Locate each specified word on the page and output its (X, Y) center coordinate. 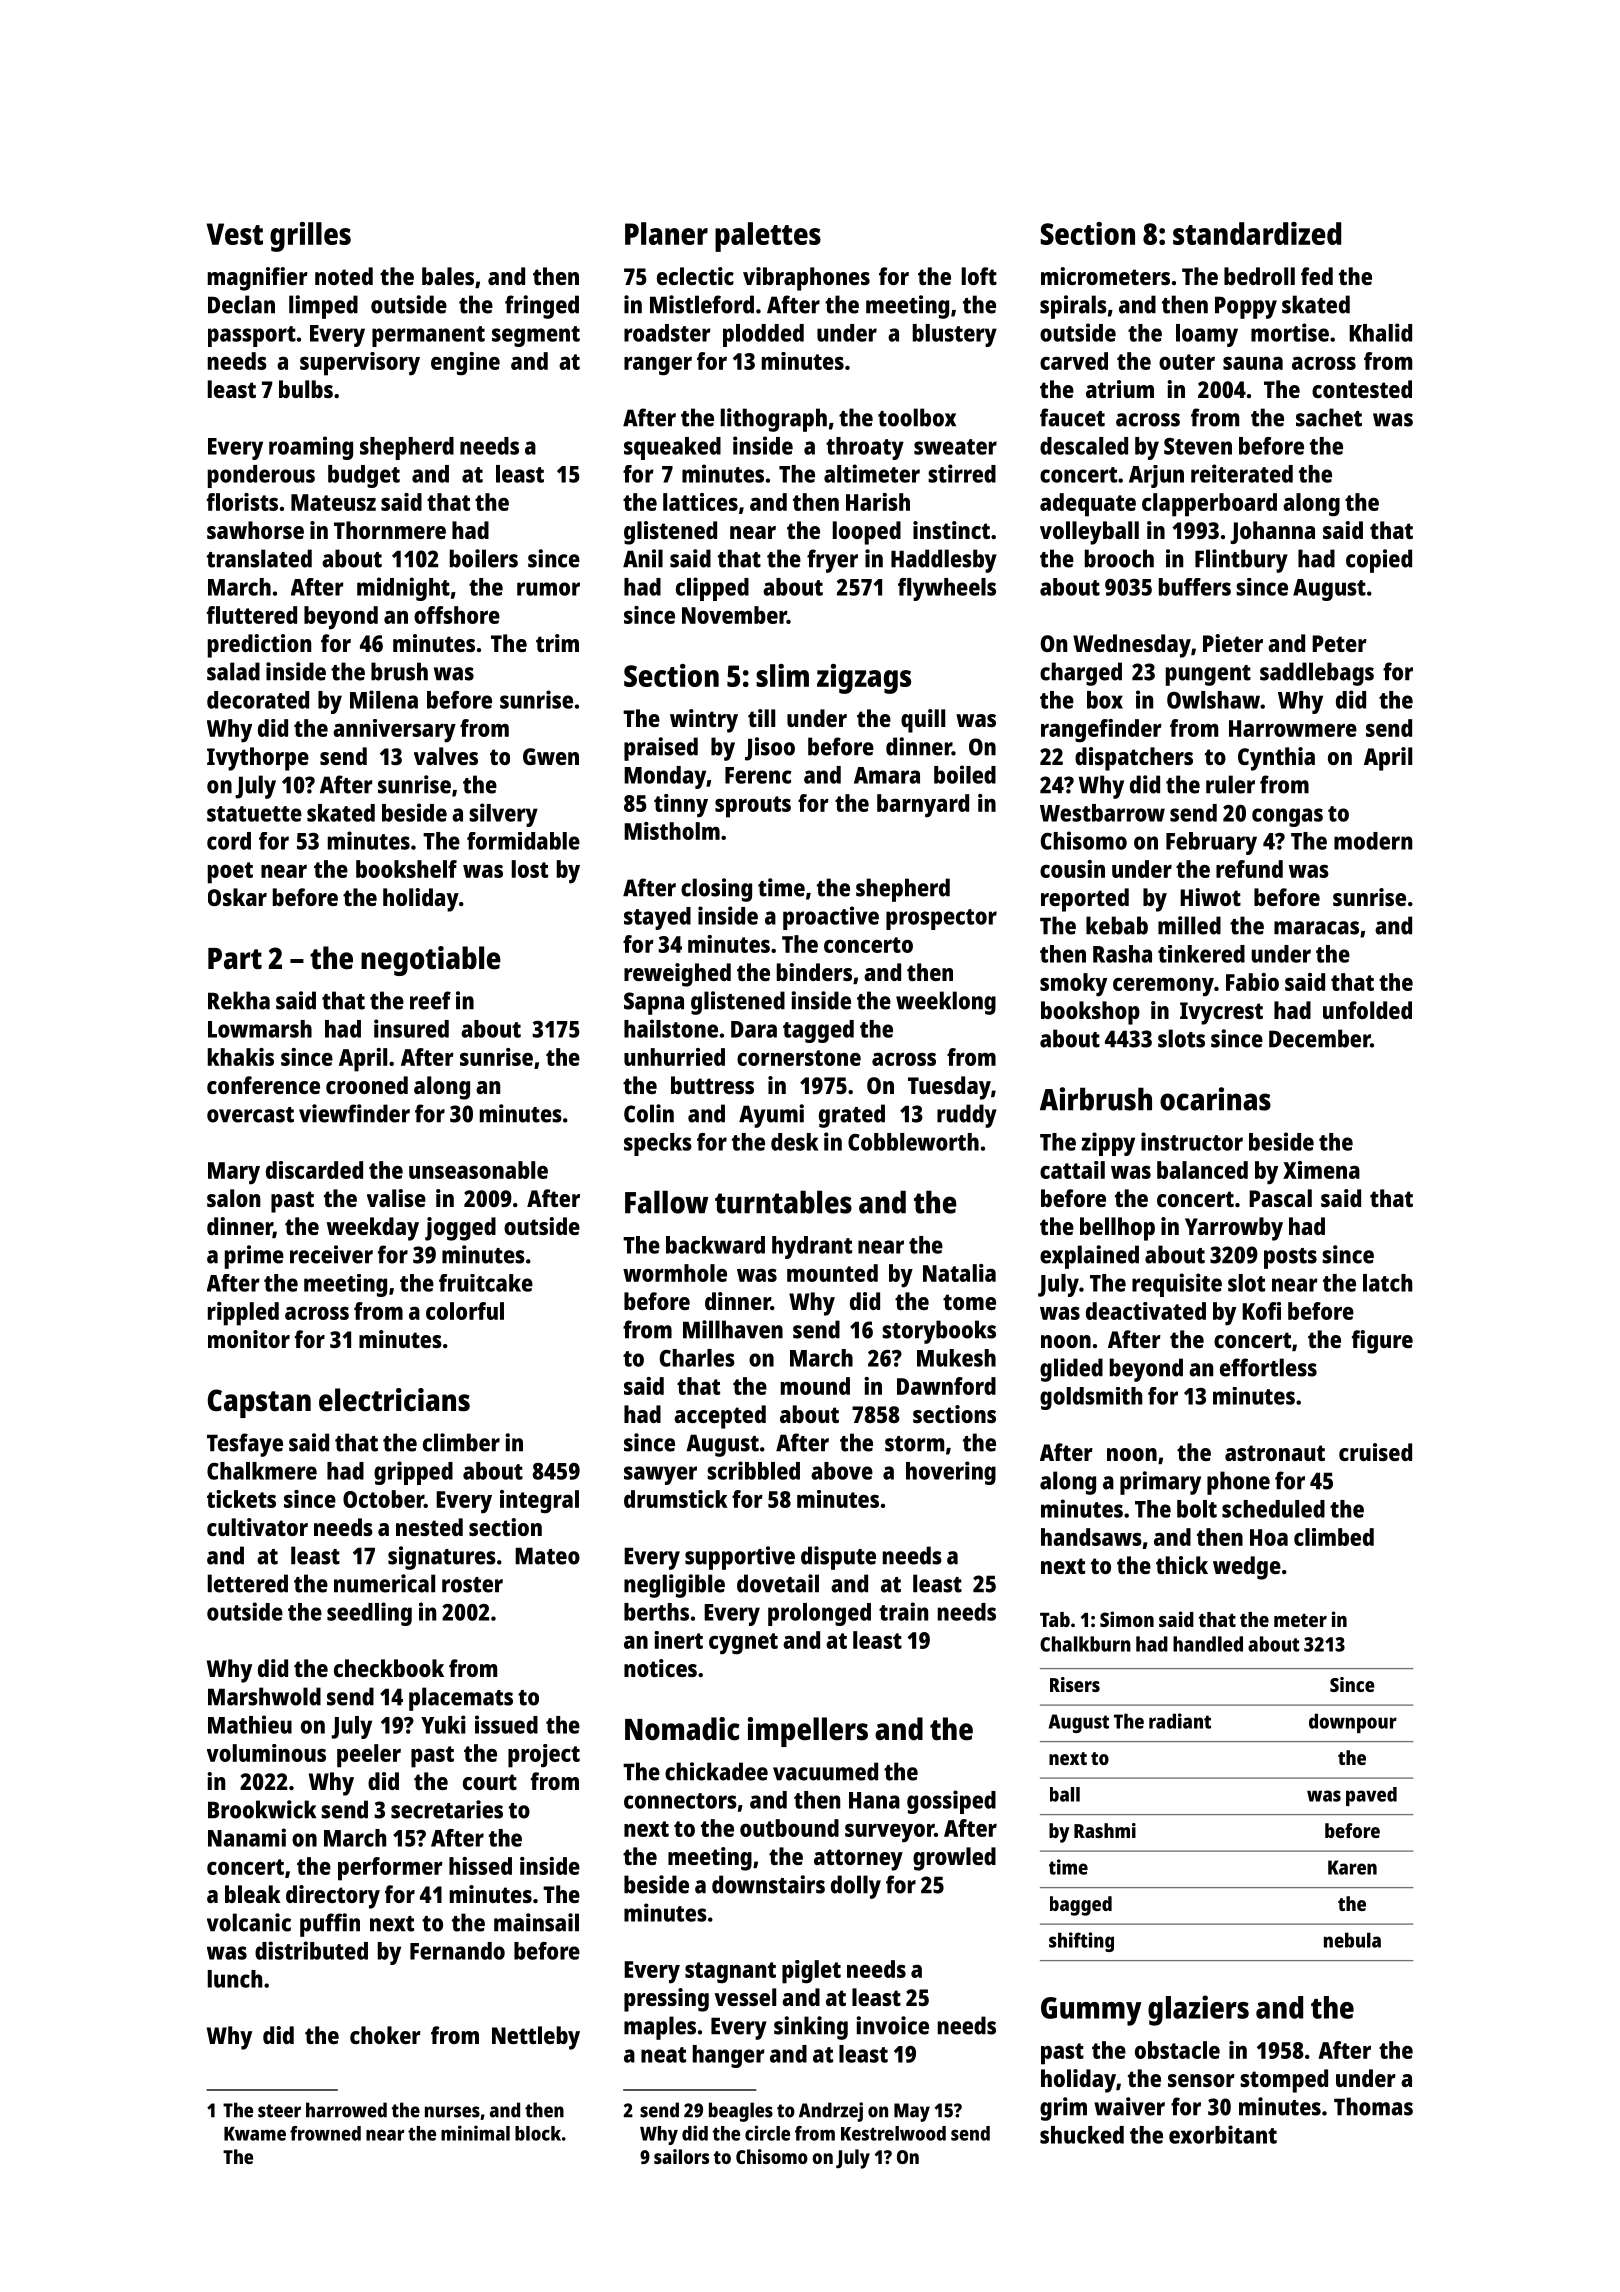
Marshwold (264, 1696)
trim (557, 643)
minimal (475, 2133)
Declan (241, 304)
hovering (951, 1473)
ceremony (1163, 987)
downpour (1353, 1723)
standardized (1257, 233)
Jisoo (770, 749)
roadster (667, 333)
